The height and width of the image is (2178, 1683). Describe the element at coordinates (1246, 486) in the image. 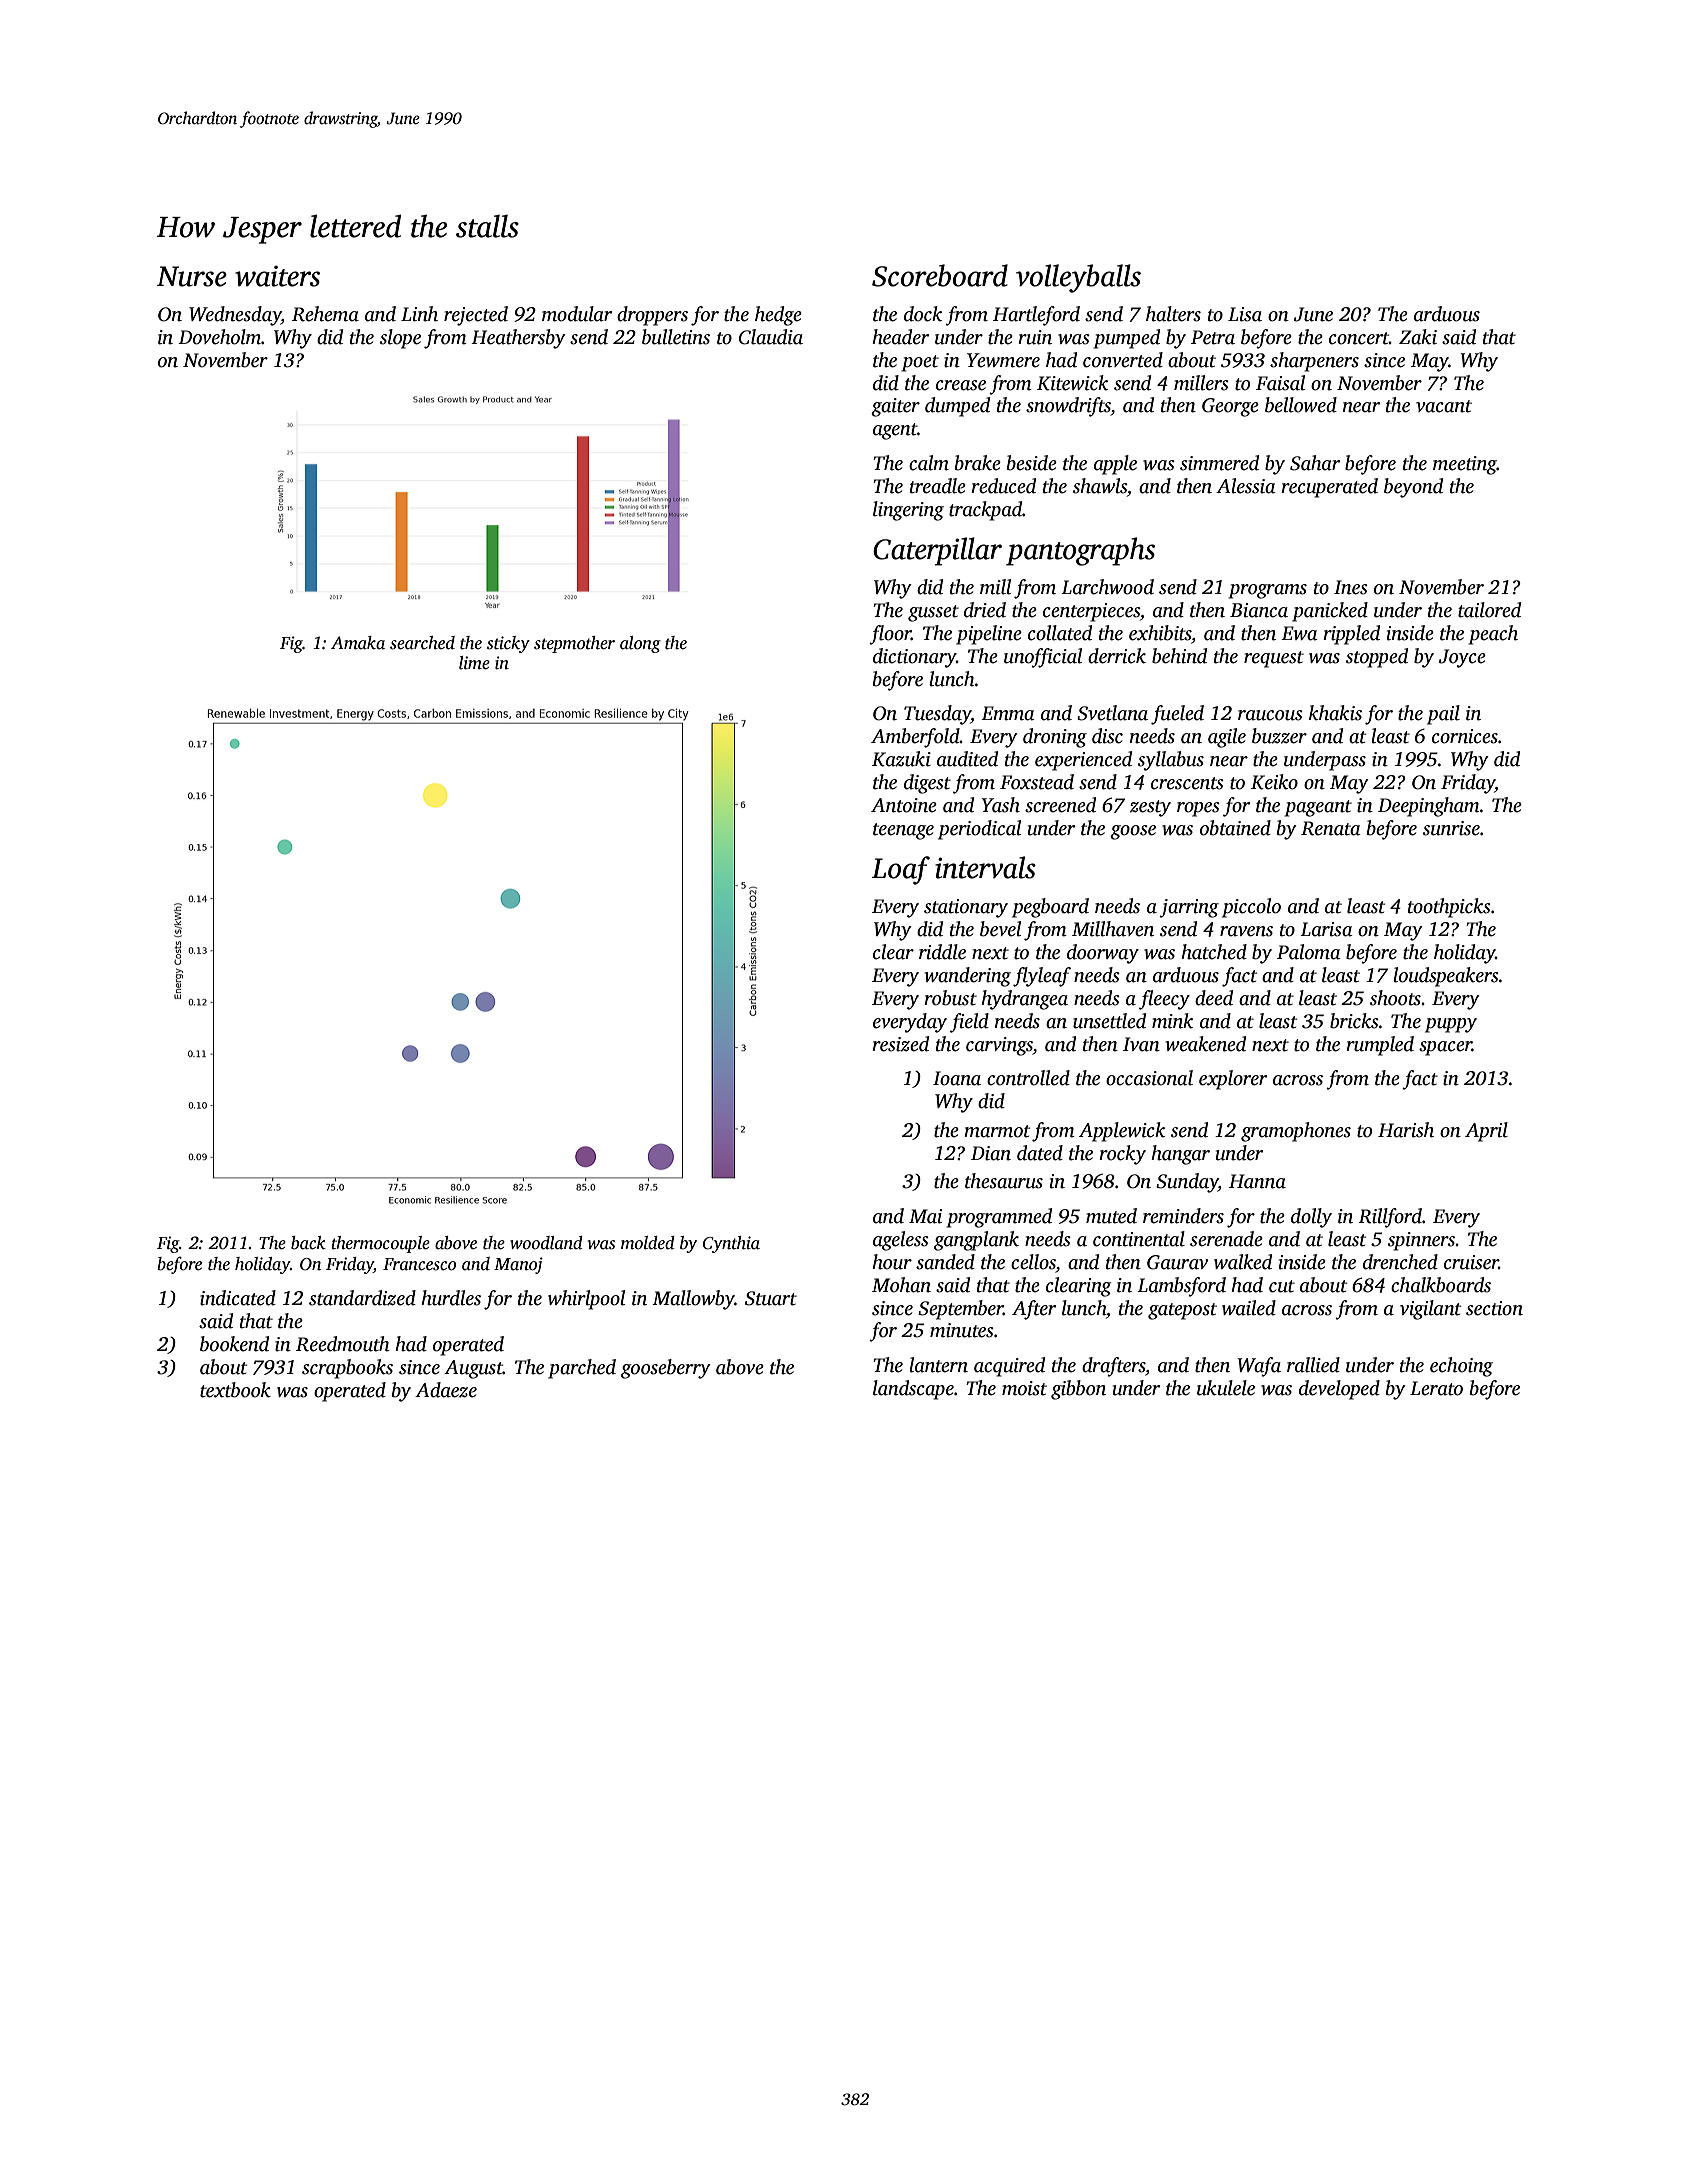

I see `Alessia` at that location.
